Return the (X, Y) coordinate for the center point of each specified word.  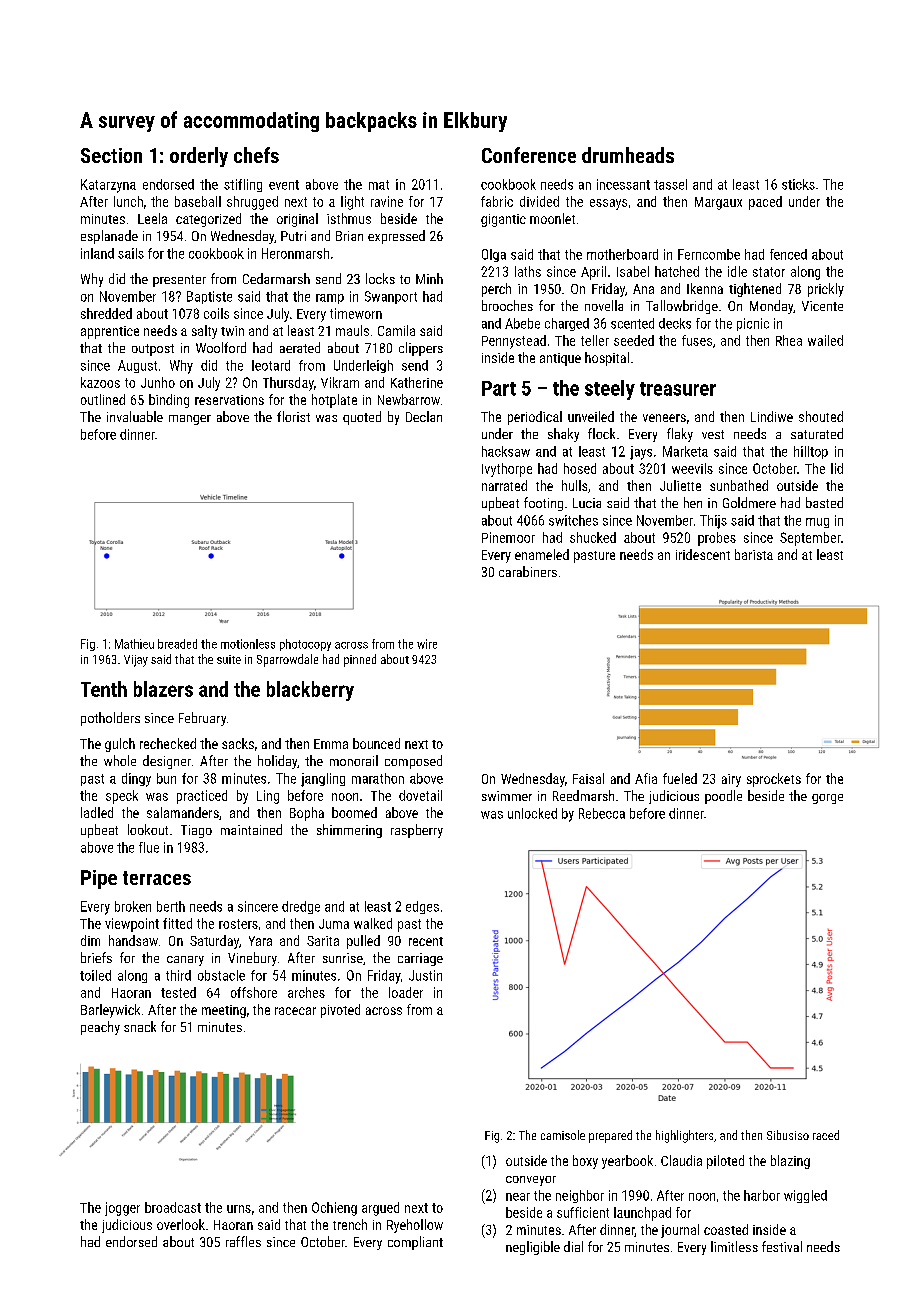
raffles (243, 1241)
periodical (535, 418)
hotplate (334, 401)
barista (754, 554)
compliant (415, 1243)
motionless (248, 644)
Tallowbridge (682, 307)
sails (131, 253)
